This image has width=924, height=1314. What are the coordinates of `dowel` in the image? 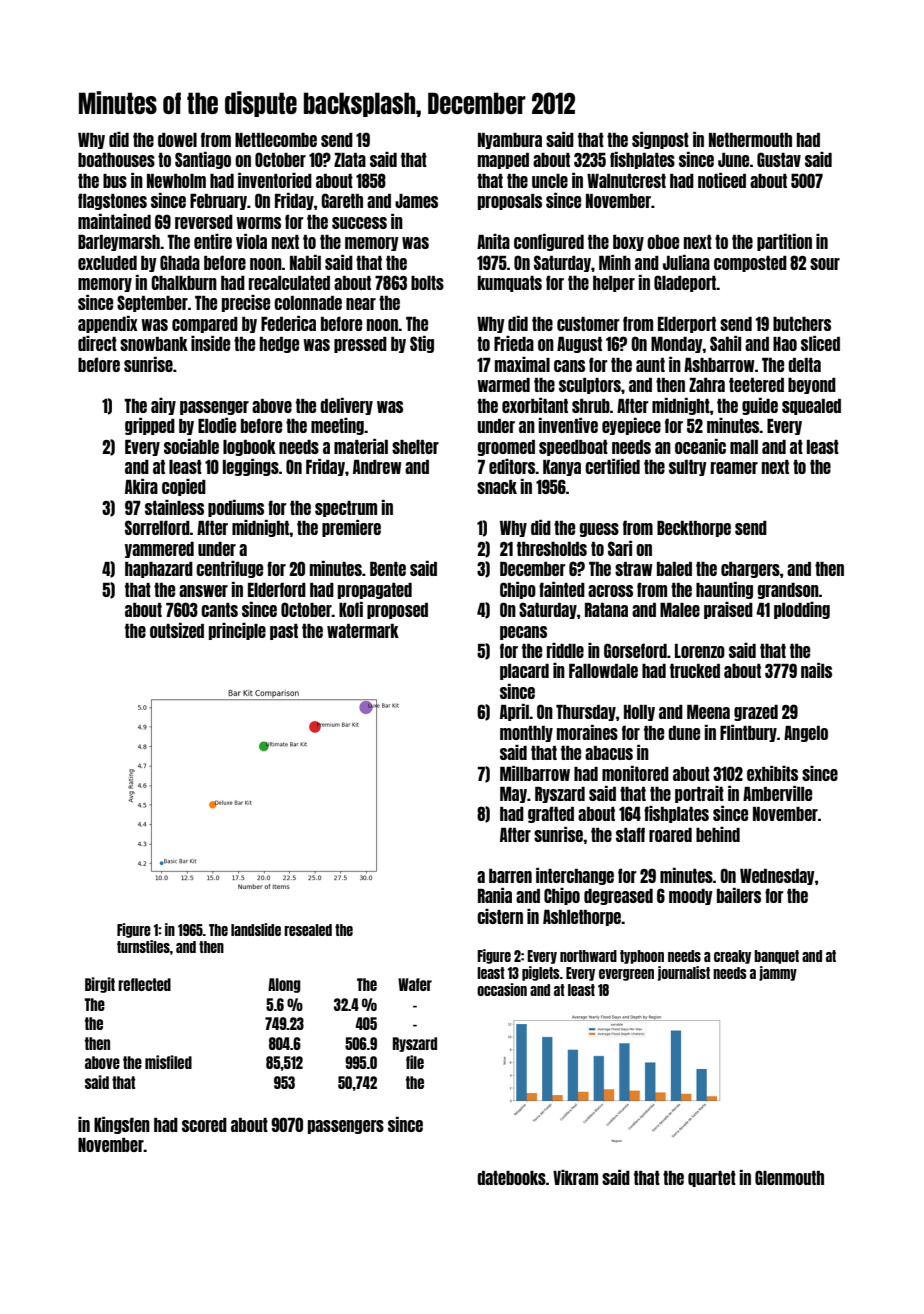 It's located at (177, 140).
